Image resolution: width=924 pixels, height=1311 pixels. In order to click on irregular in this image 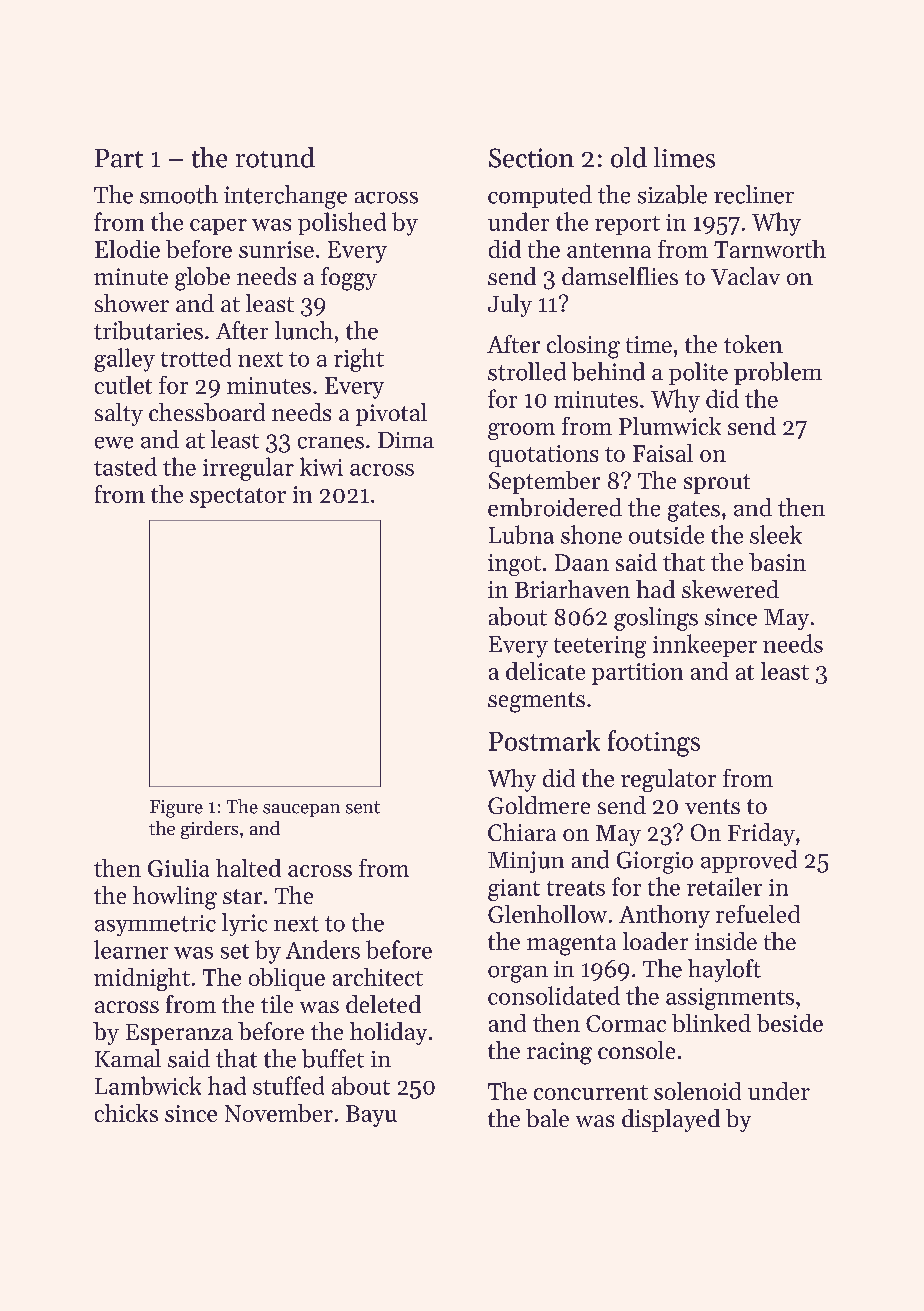, I will do `click(248, 469)`.
